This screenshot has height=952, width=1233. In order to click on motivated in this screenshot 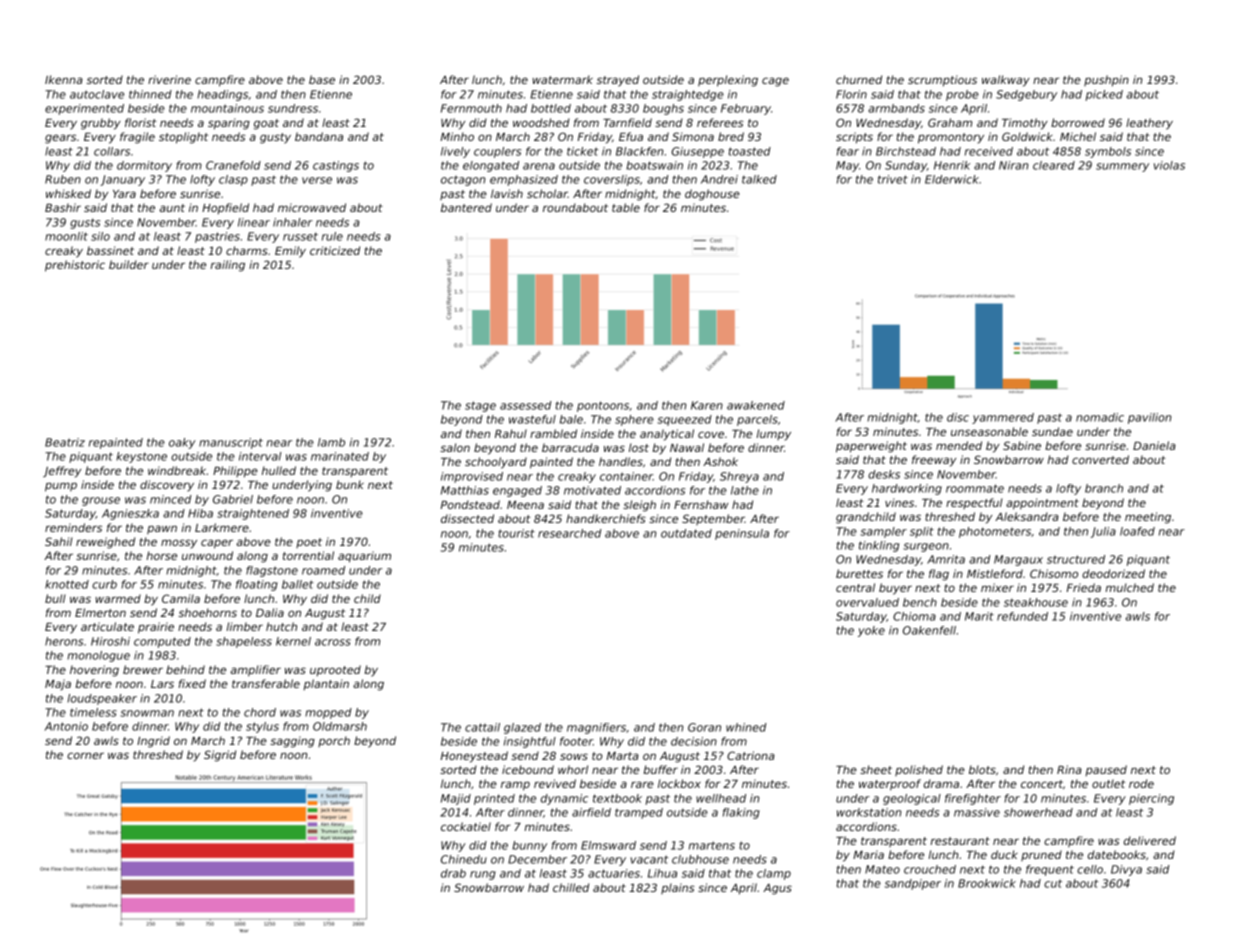, I will do `click(592, 490)`.
